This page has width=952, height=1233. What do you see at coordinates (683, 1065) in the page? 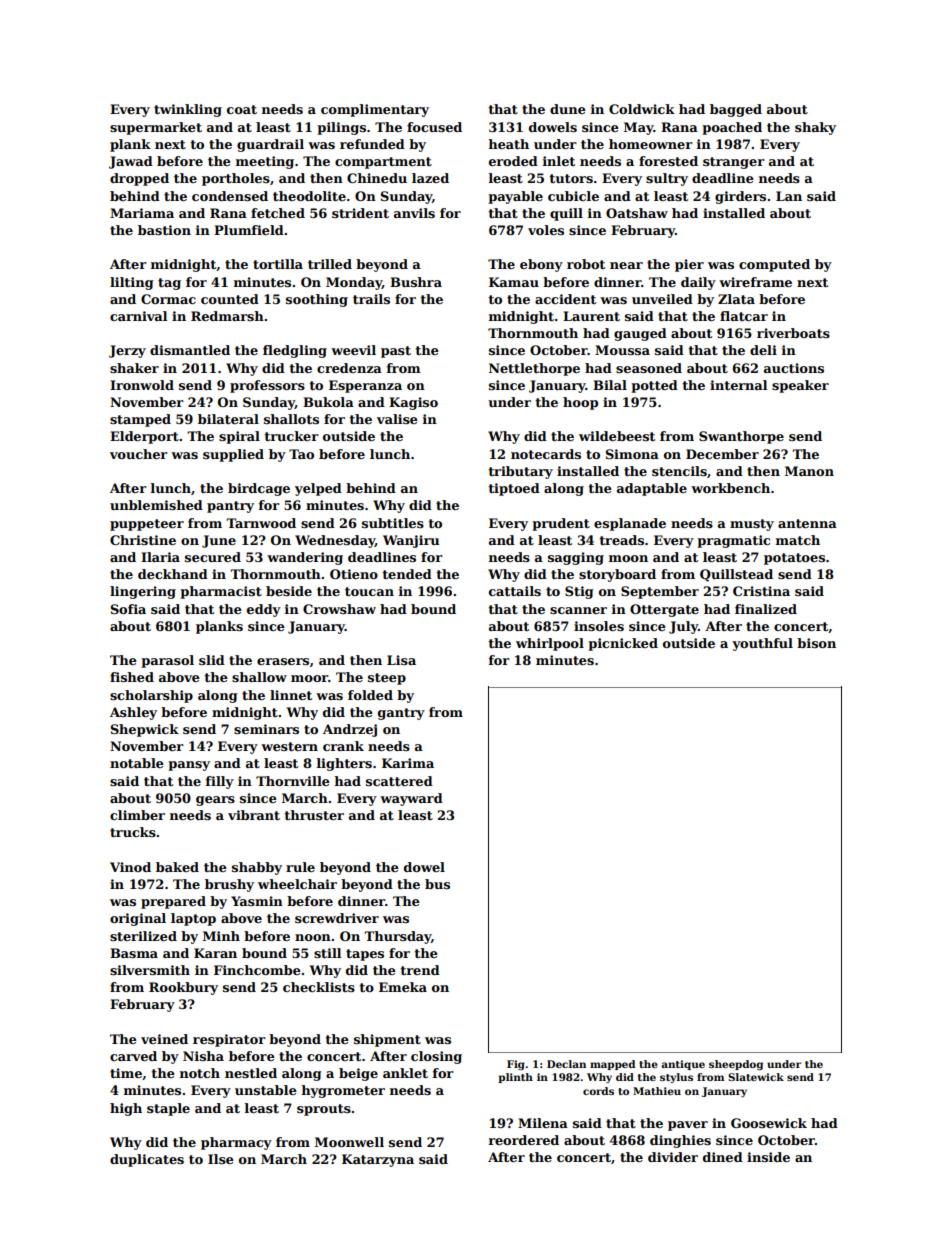
I see `antique` at bounding box center [683, 1065].
